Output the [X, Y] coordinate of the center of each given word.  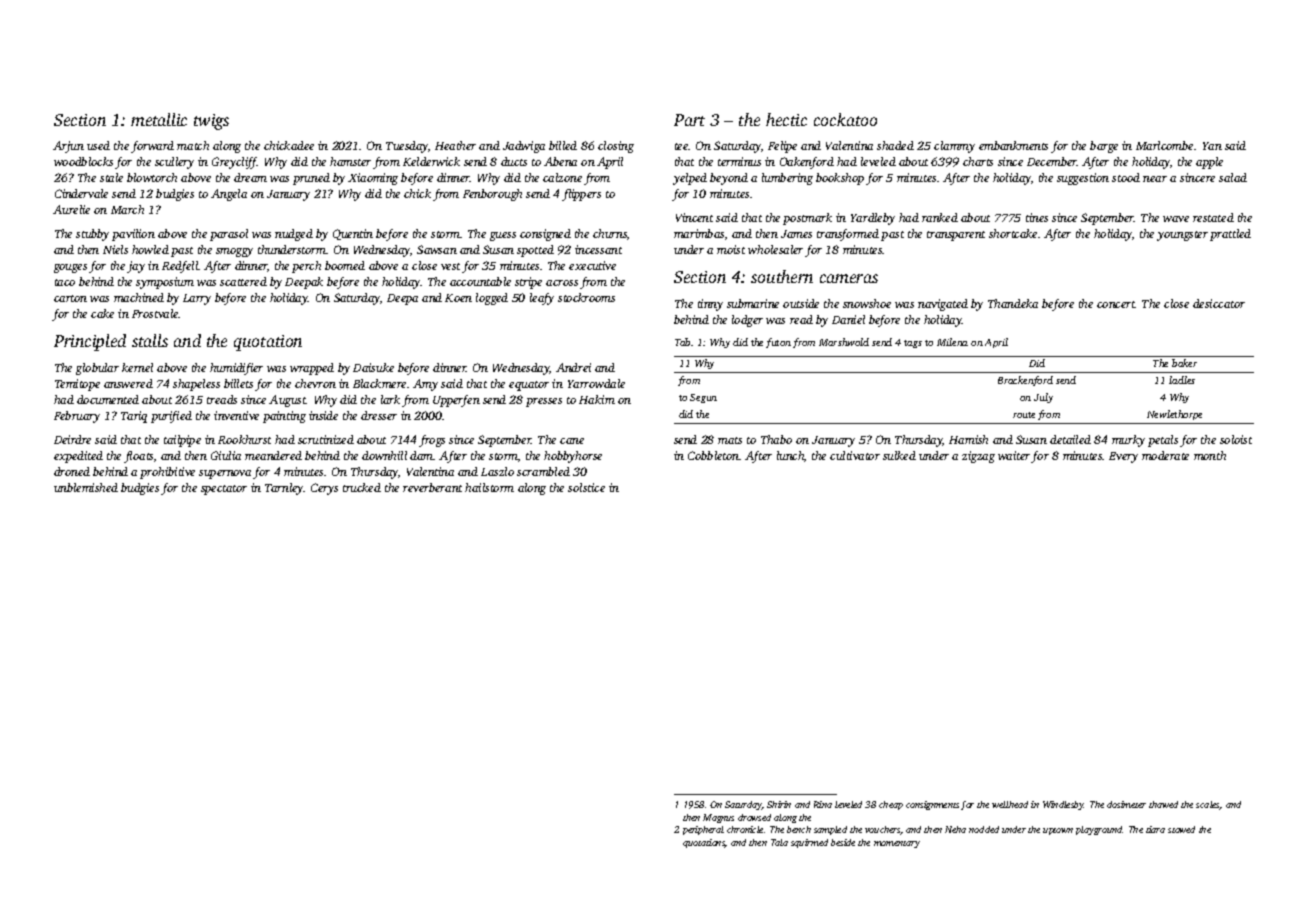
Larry [197, 299]
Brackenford [1025, 381]
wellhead [1010, 804]
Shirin [779, 804]
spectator [224, 490]
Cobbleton [713, 455]
